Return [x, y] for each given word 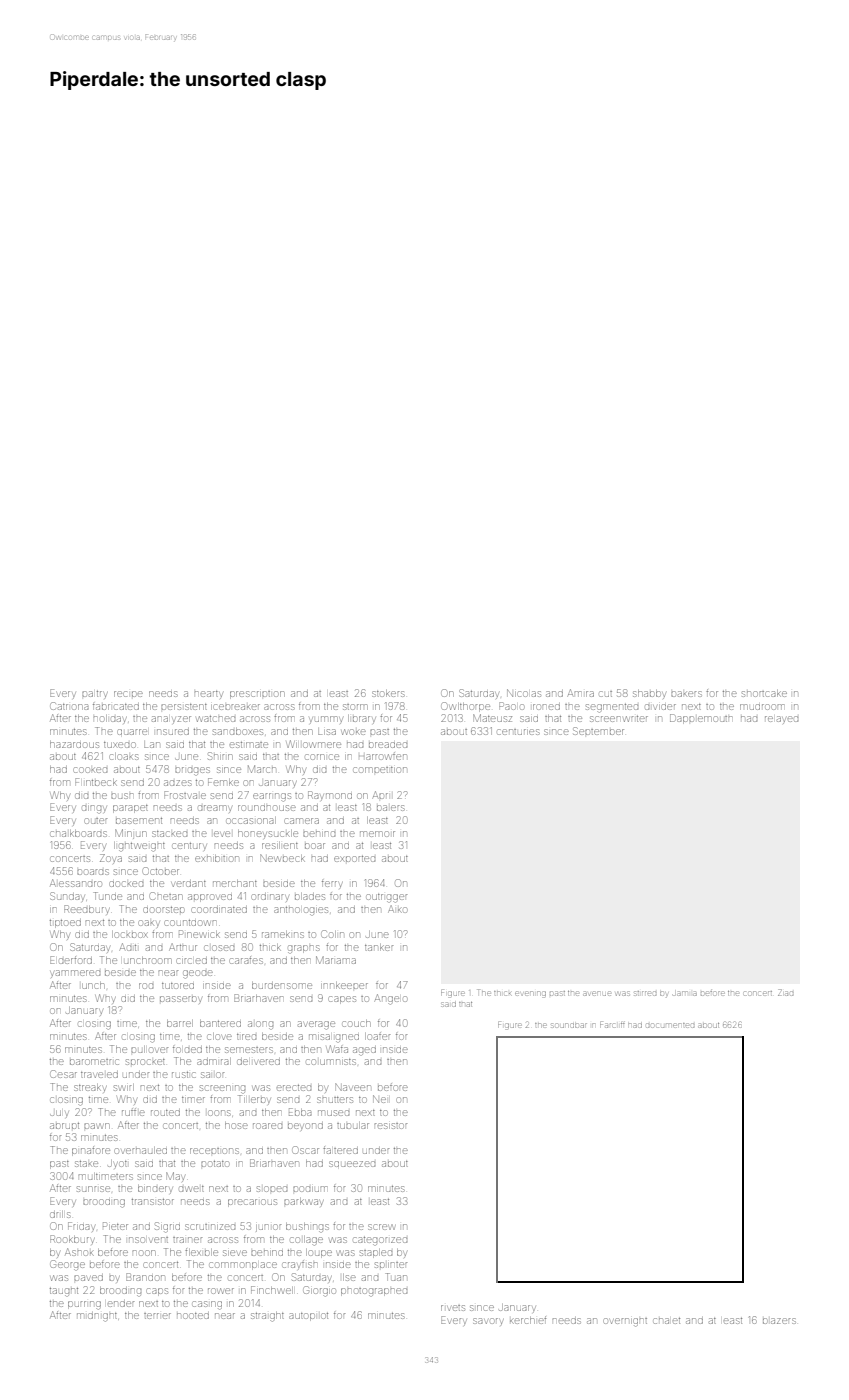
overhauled [141, 1150]
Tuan [396, 1277]
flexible [201, 1252]
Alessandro [75, 883]
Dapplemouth [701, 719]
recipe [128, 694]
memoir [377, 834]
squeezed [352, 1164]
